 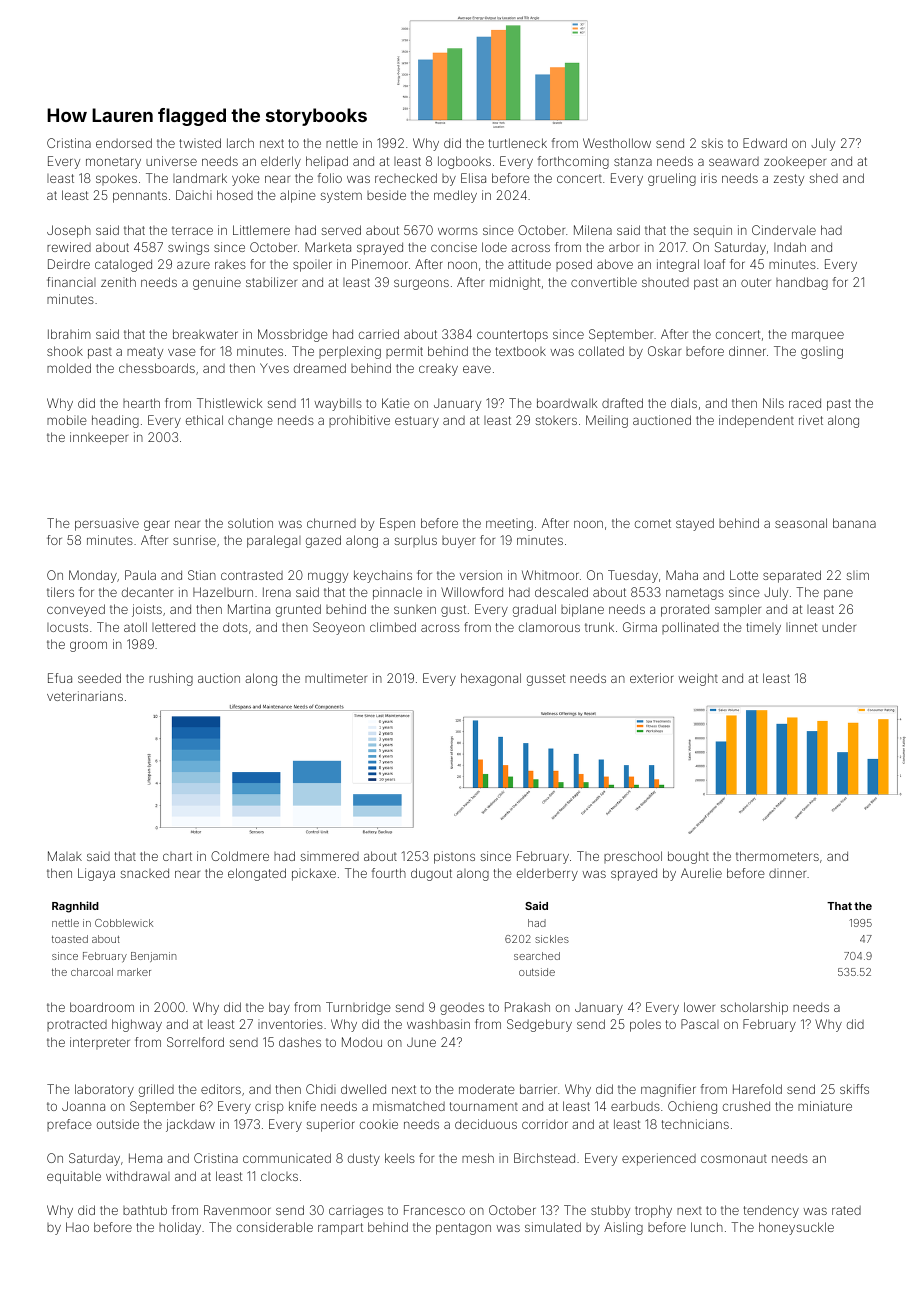 What do you see at coordinates (107, 524) in the screenshot?
I see `persuasive` at bounding box center [107, 524].
